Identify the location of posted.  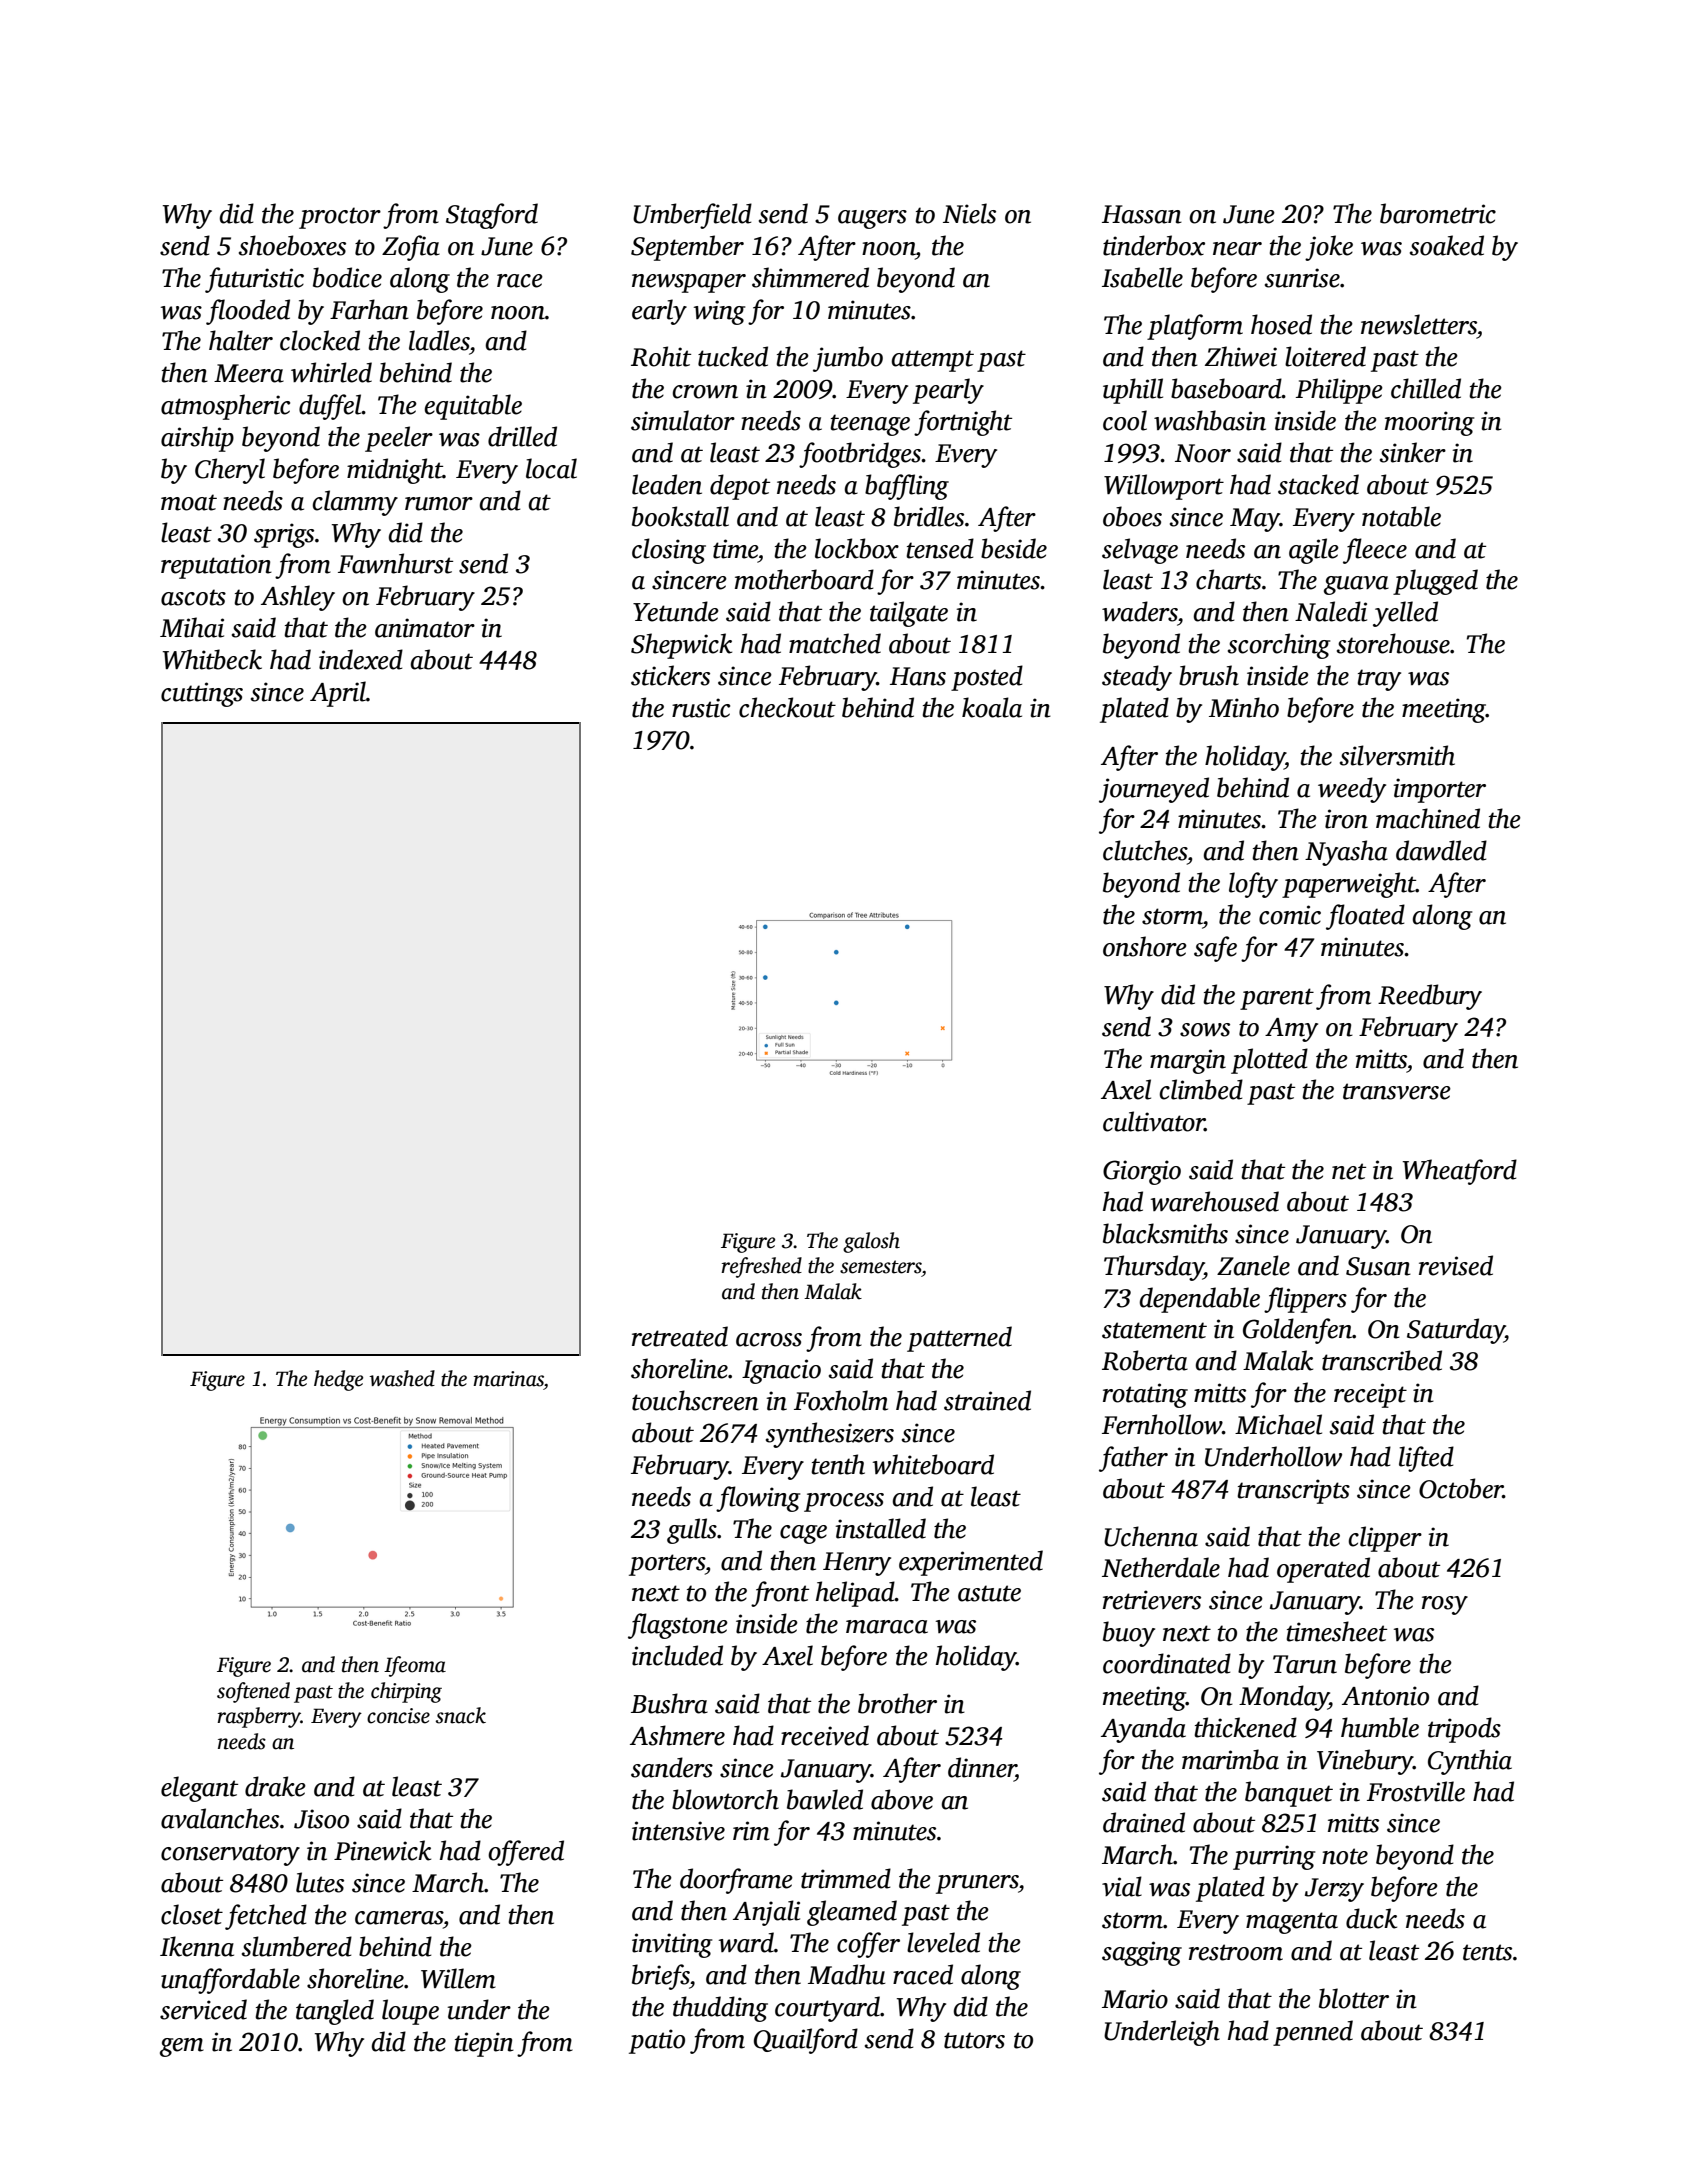
(987, 678).
